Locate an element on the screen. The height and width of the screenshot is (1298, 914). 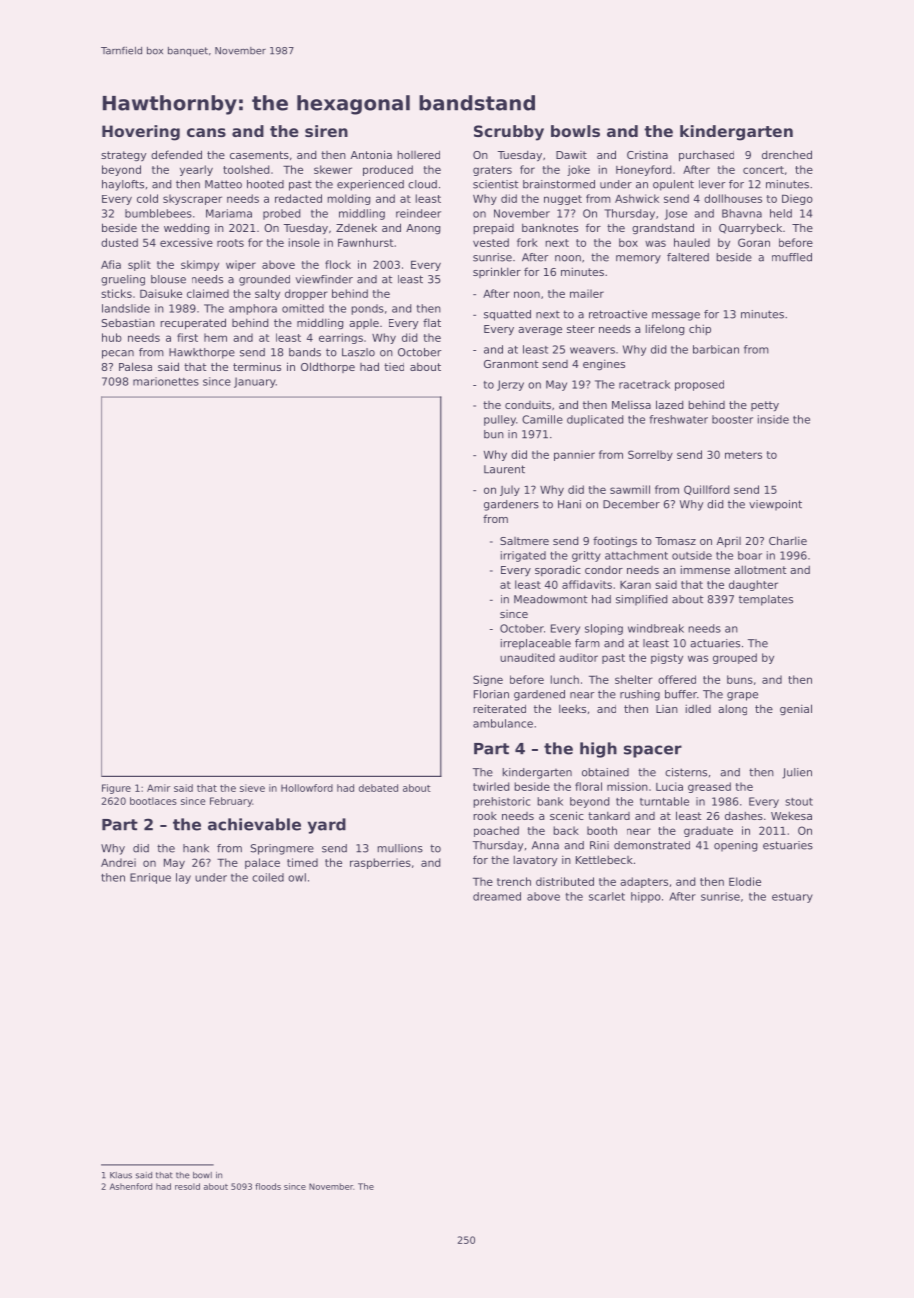
floods is located at coordinates (268, 1186).
